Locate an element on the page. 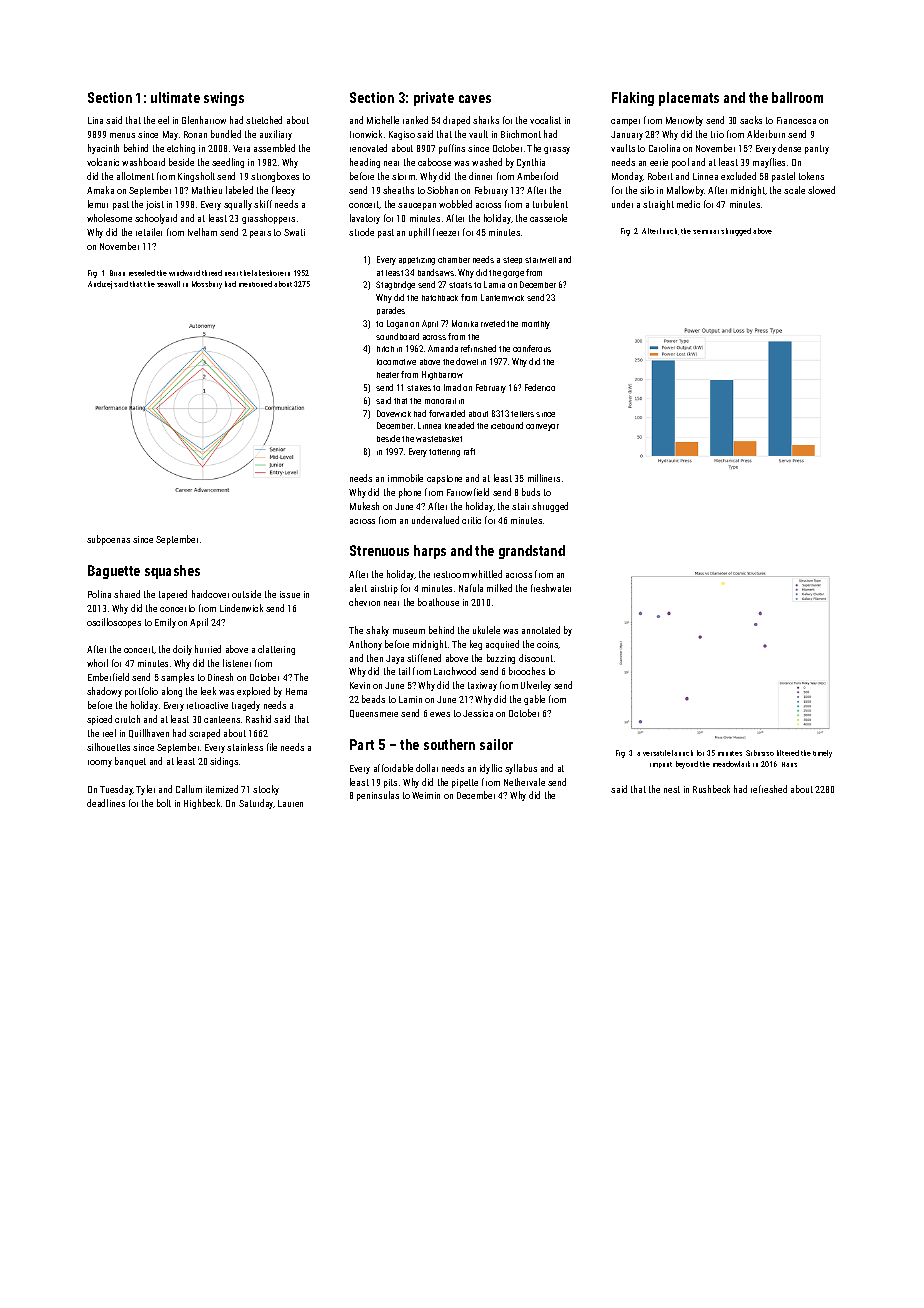 The image size is (924, 1308). casserole is located at coordinates (548, 218).
